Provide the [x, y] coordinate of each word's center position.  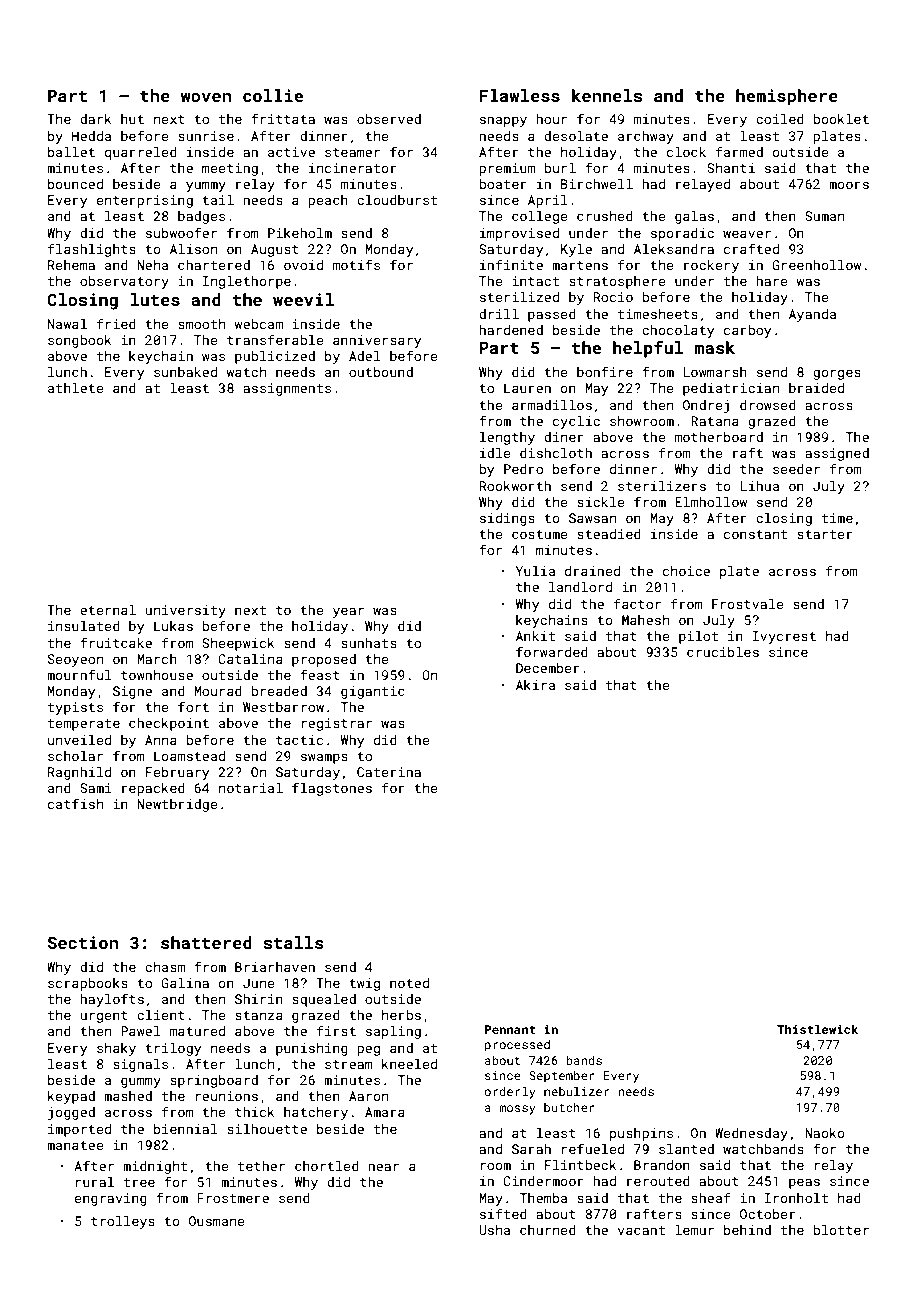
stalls [293, 942]
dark [95, 119]
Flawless [520, 95]
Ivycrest [784, 637]
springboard [214, 1081]
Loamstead [189, 756]
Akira [535, 685]
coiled [780, 119]
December [548, 668]
